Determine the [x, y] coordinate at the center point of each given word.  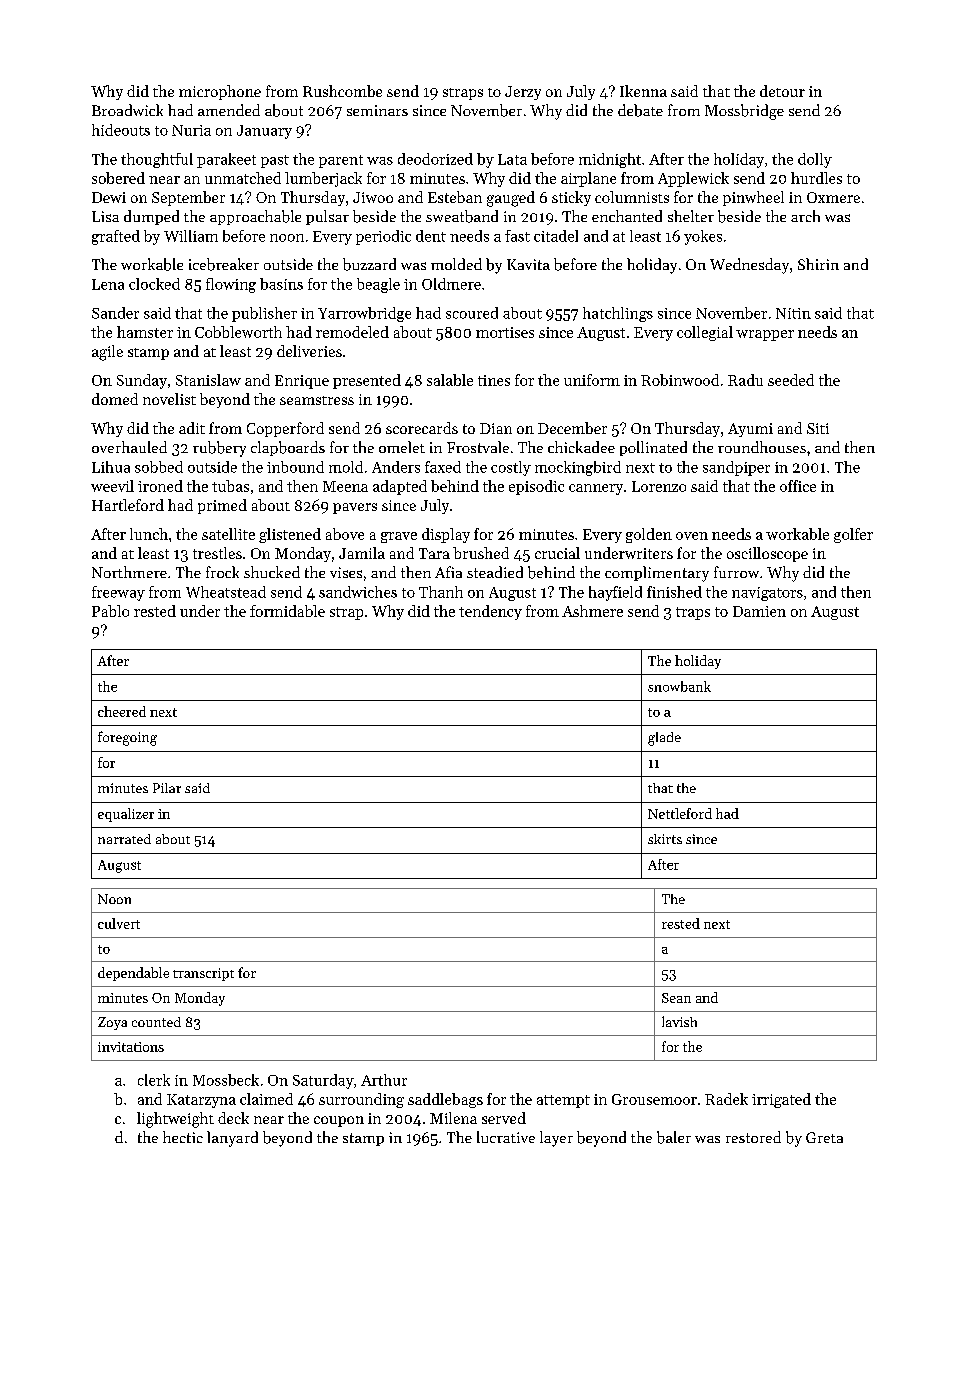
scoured [472, 313]
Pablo [110, 611]
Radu [745, 380]
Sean [676, 998]
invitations [131, 1047]
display [446, 535]
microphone [220, 92]
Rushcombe [342, 91]
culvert [119, 923]
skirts [665, 839]
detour [782, 91]
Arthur [384, 1080]
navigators [767, 594]
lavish [679, 1021]
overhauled [129, 447]
